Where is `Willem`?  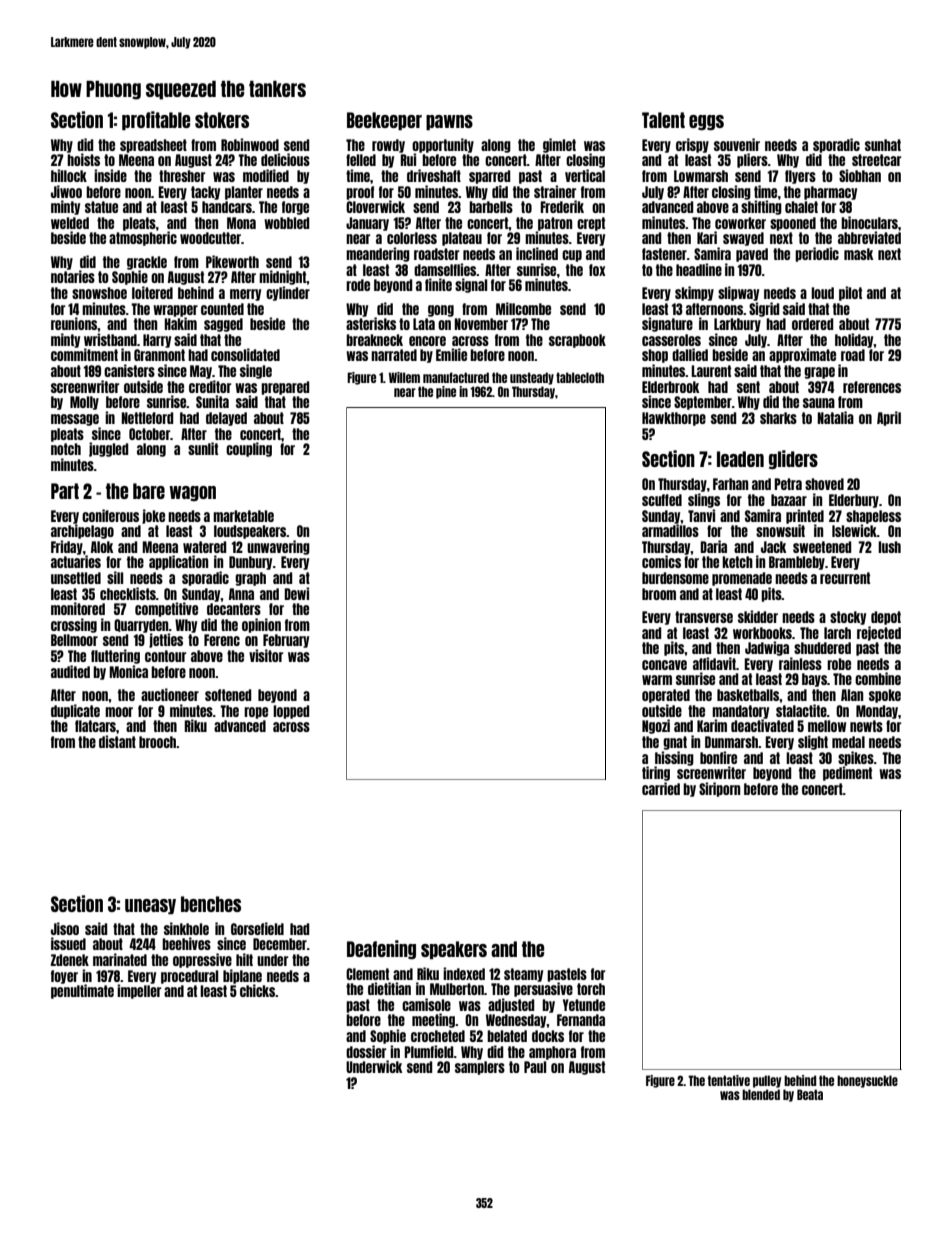
Willem is located at coordinates (404, 377).
